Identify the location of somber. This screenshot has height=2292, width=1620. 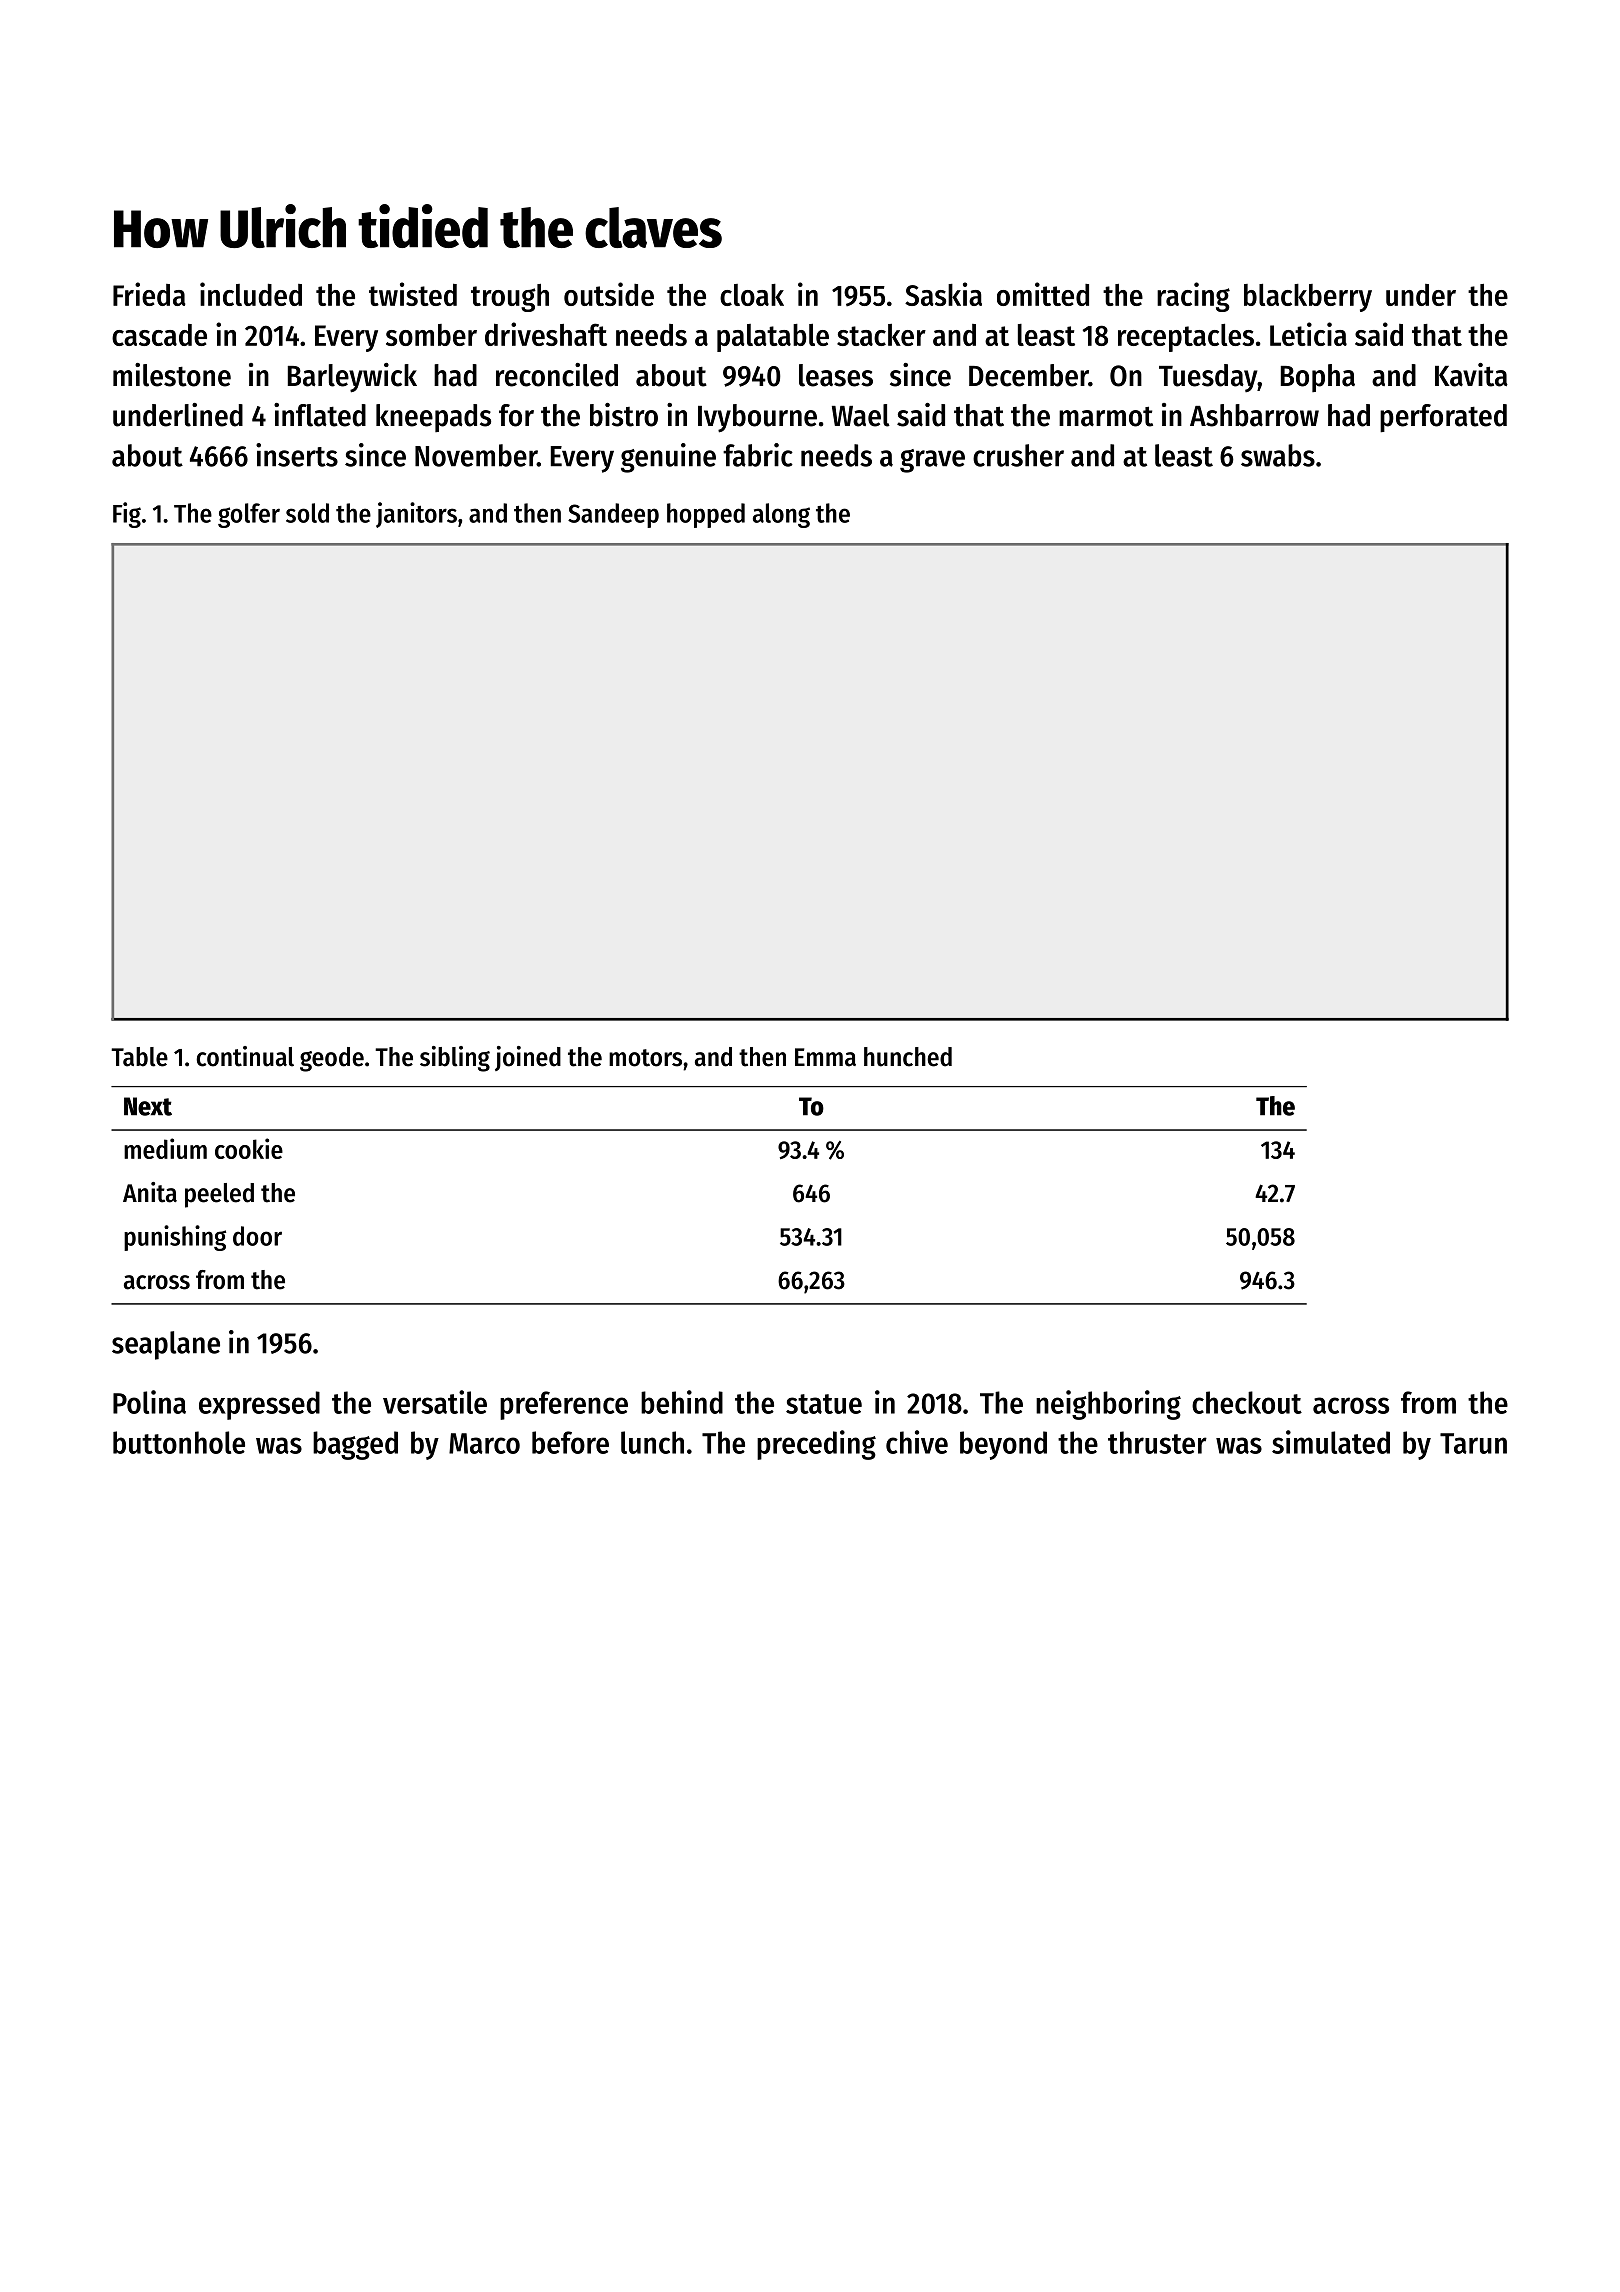
(431, 335).
